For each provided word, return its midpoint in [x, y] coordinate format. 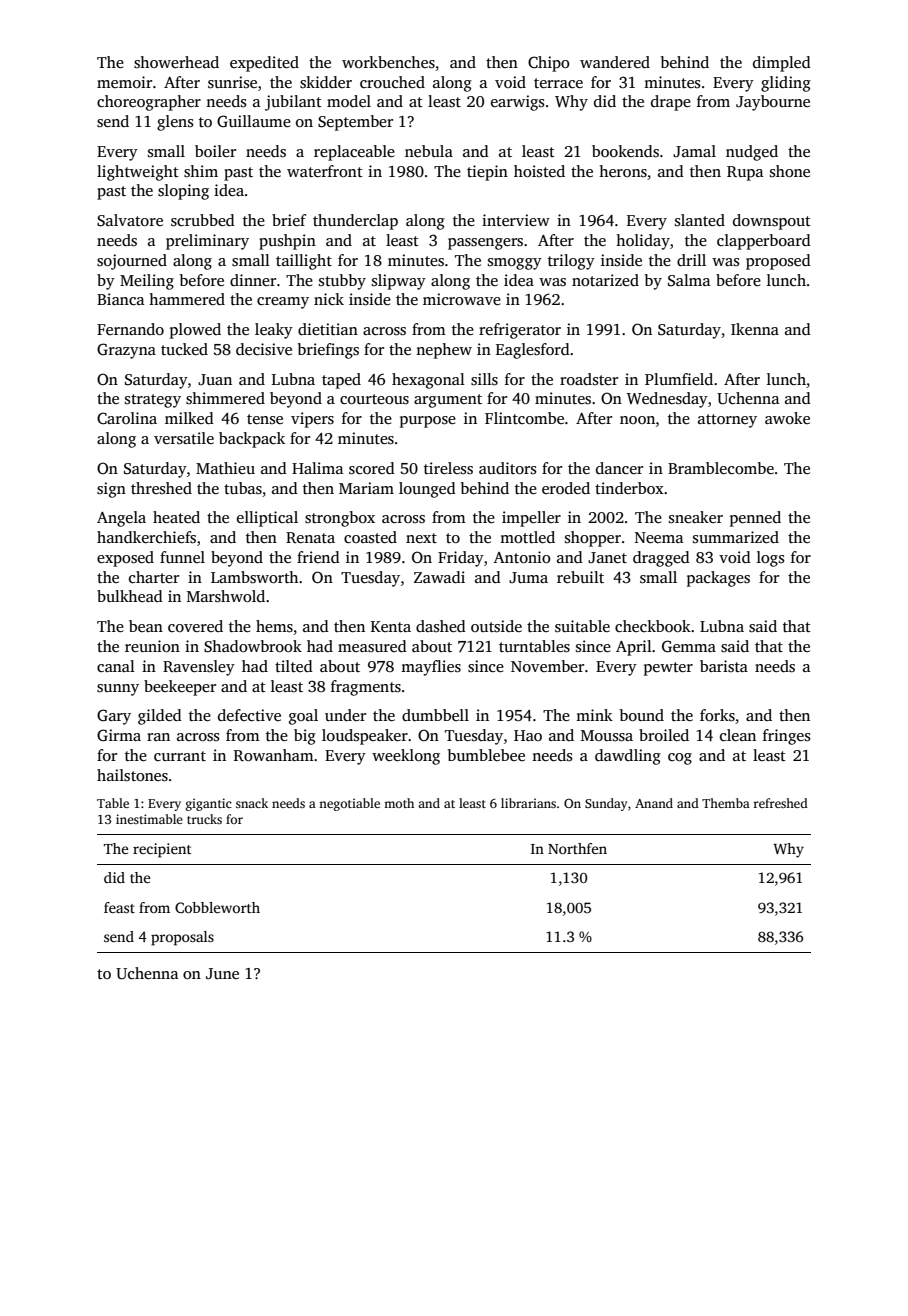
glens [175, 123]
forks [717, 715]
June [222, 974]
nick [329, 299]
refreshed [780, 803]
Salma [689, 280]
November [547, 666]
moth [399, 803]
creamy [283, 303]
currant [180, 756]
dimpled [782, 64]
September [355, 123]
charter [154, 577]
